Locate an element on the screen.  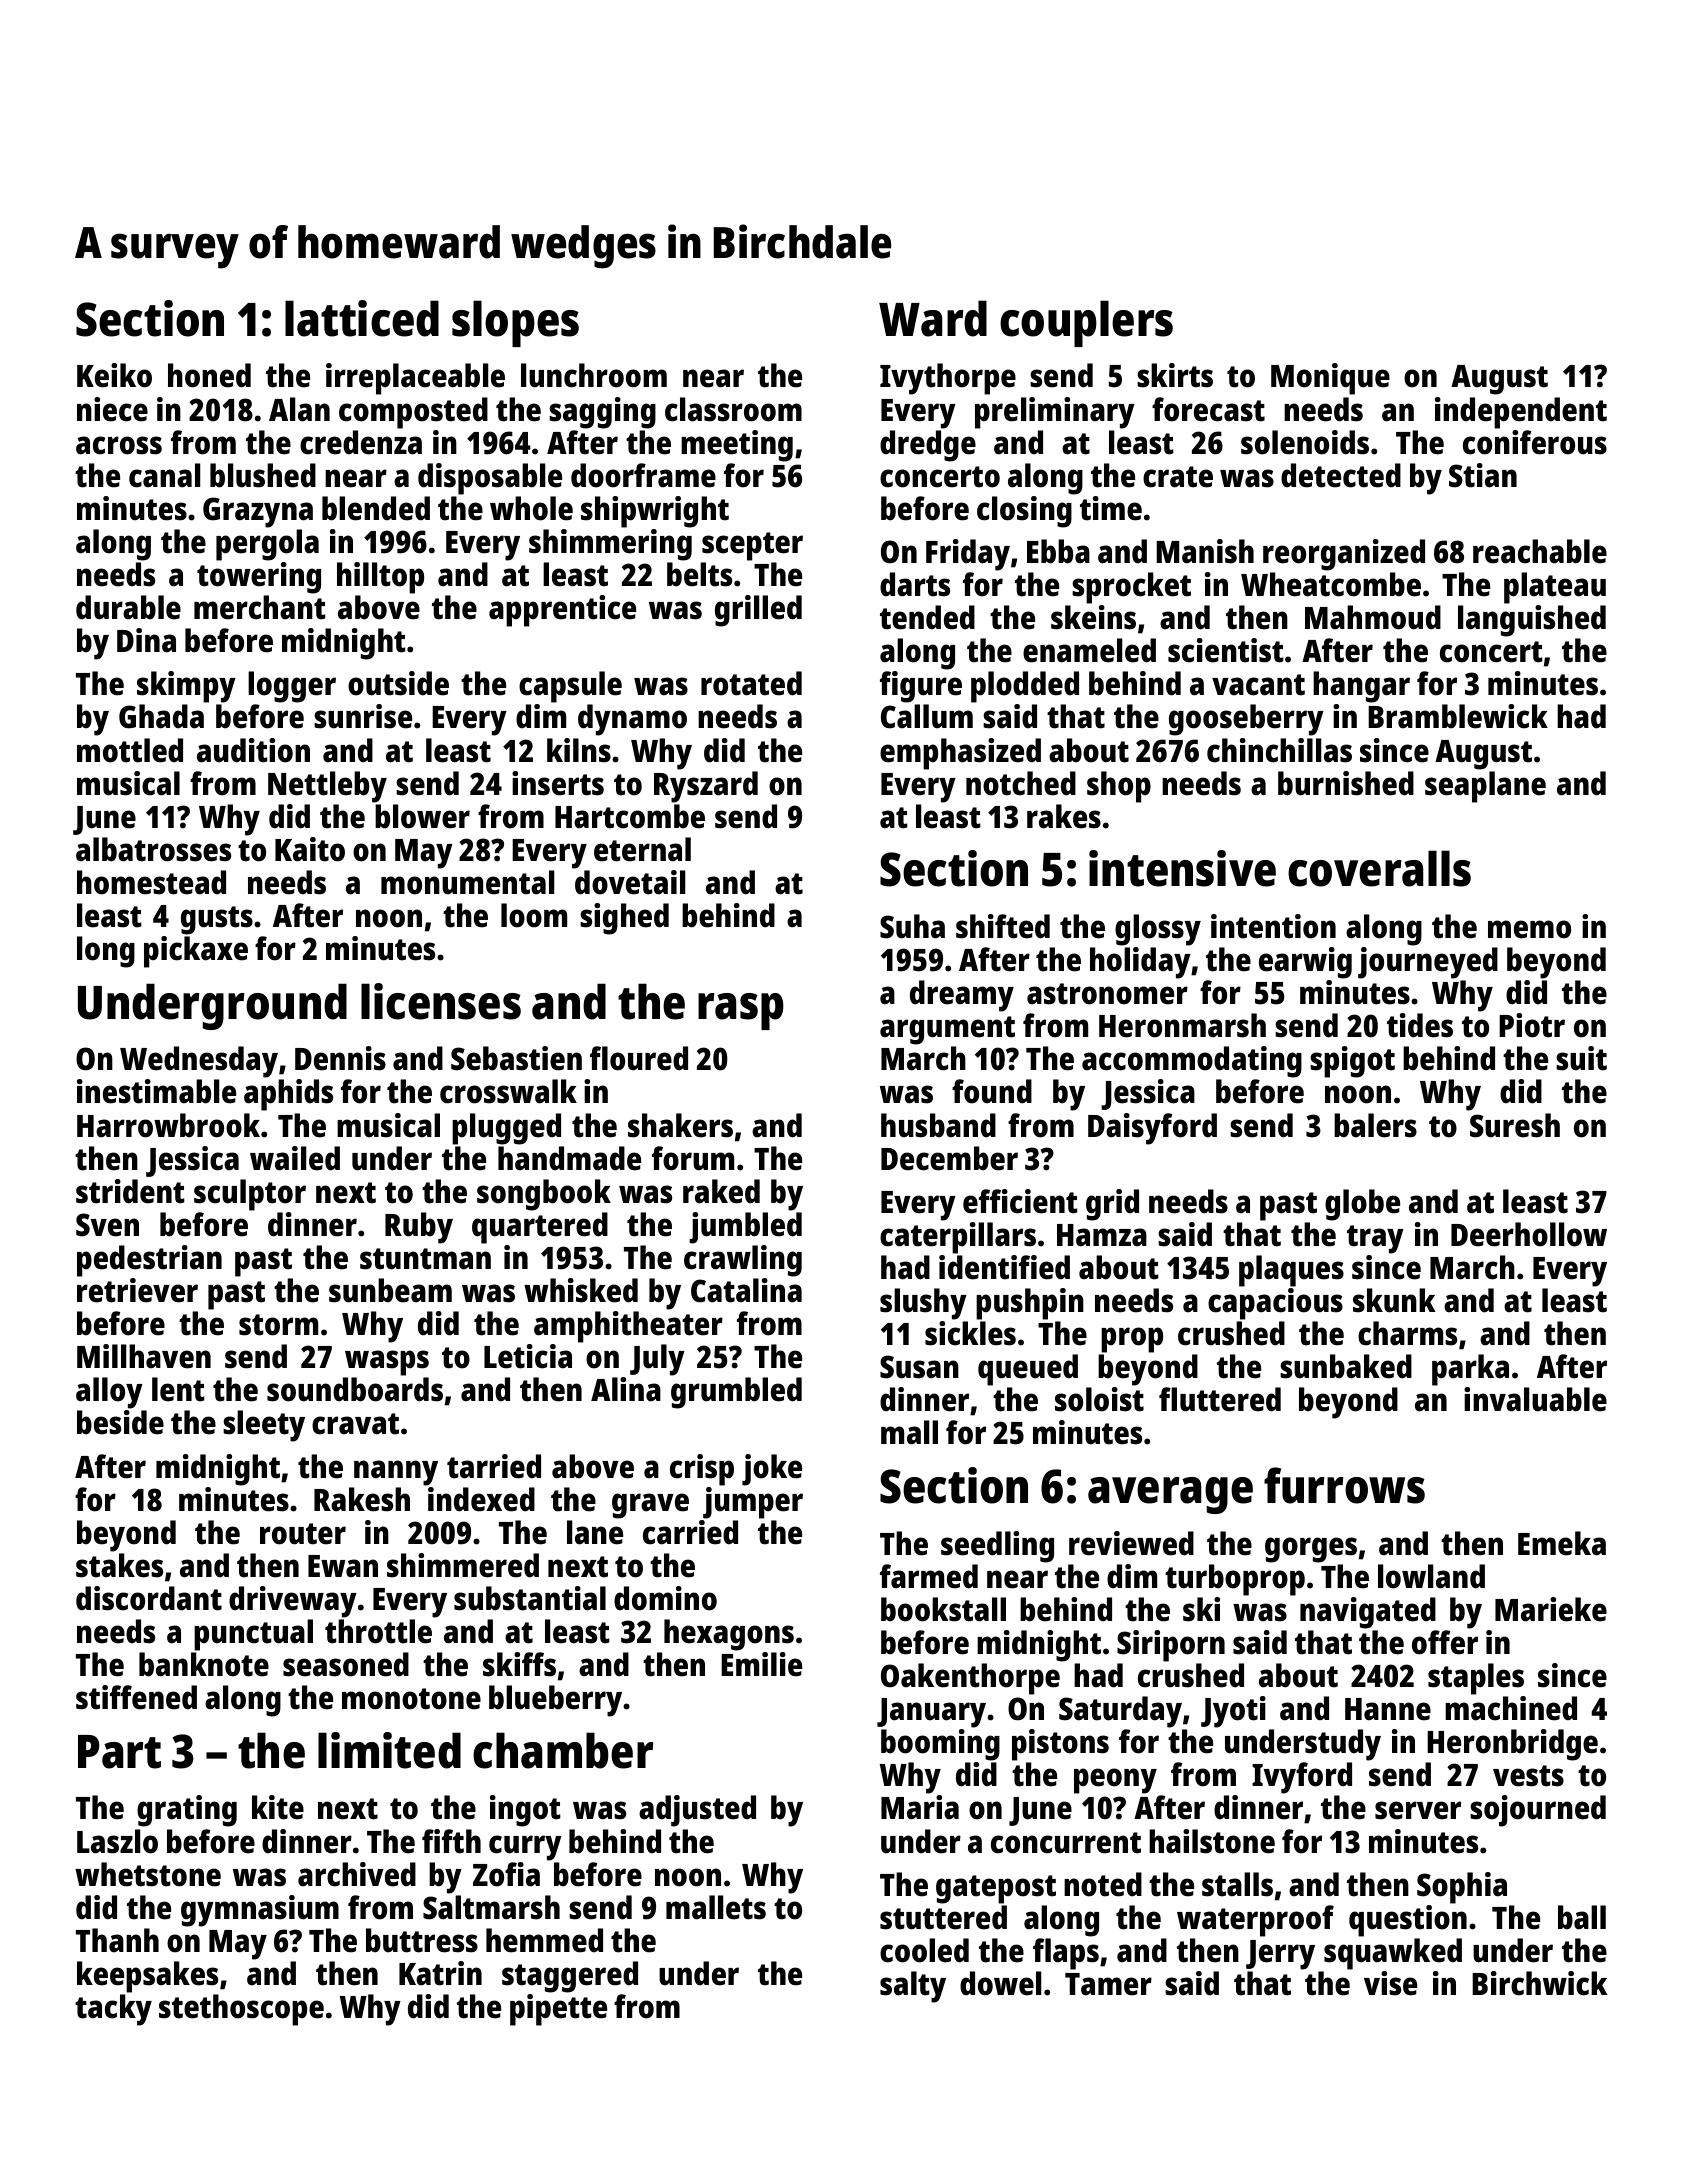
inestimable is located at coordinates (156, 1091).
